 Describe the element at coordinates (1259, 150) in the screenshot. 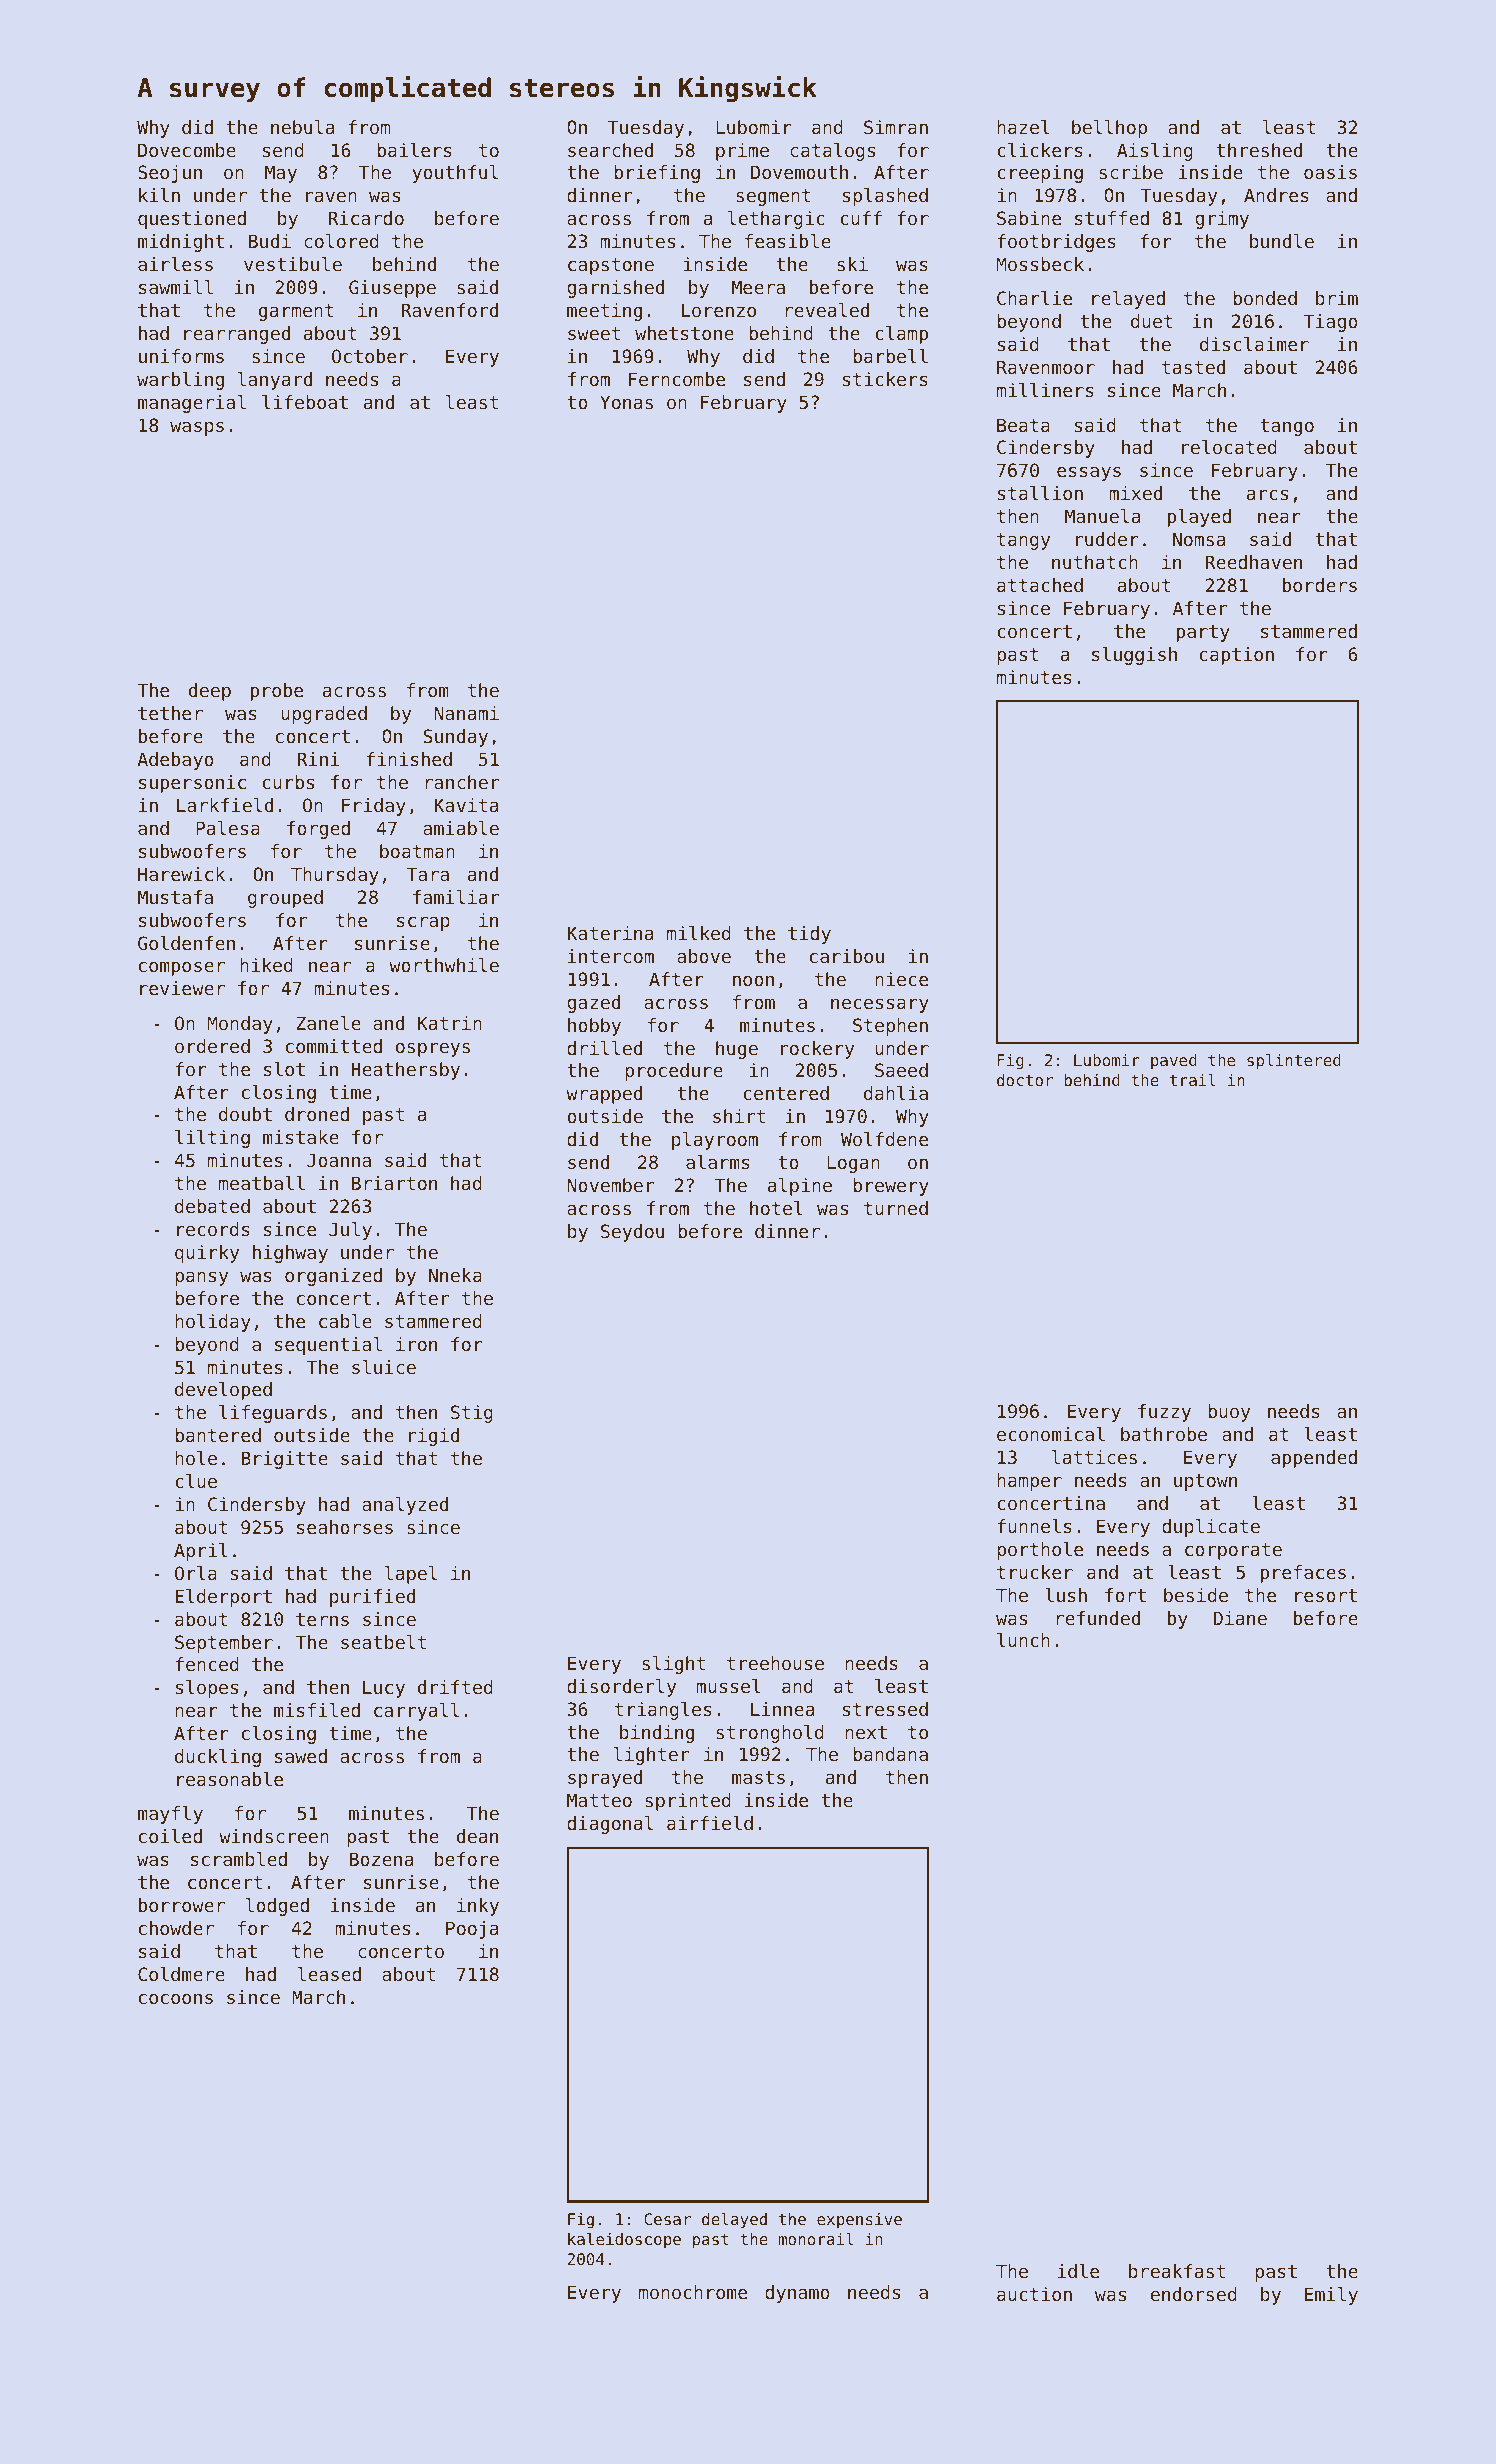

I see `threshed` at that location.
